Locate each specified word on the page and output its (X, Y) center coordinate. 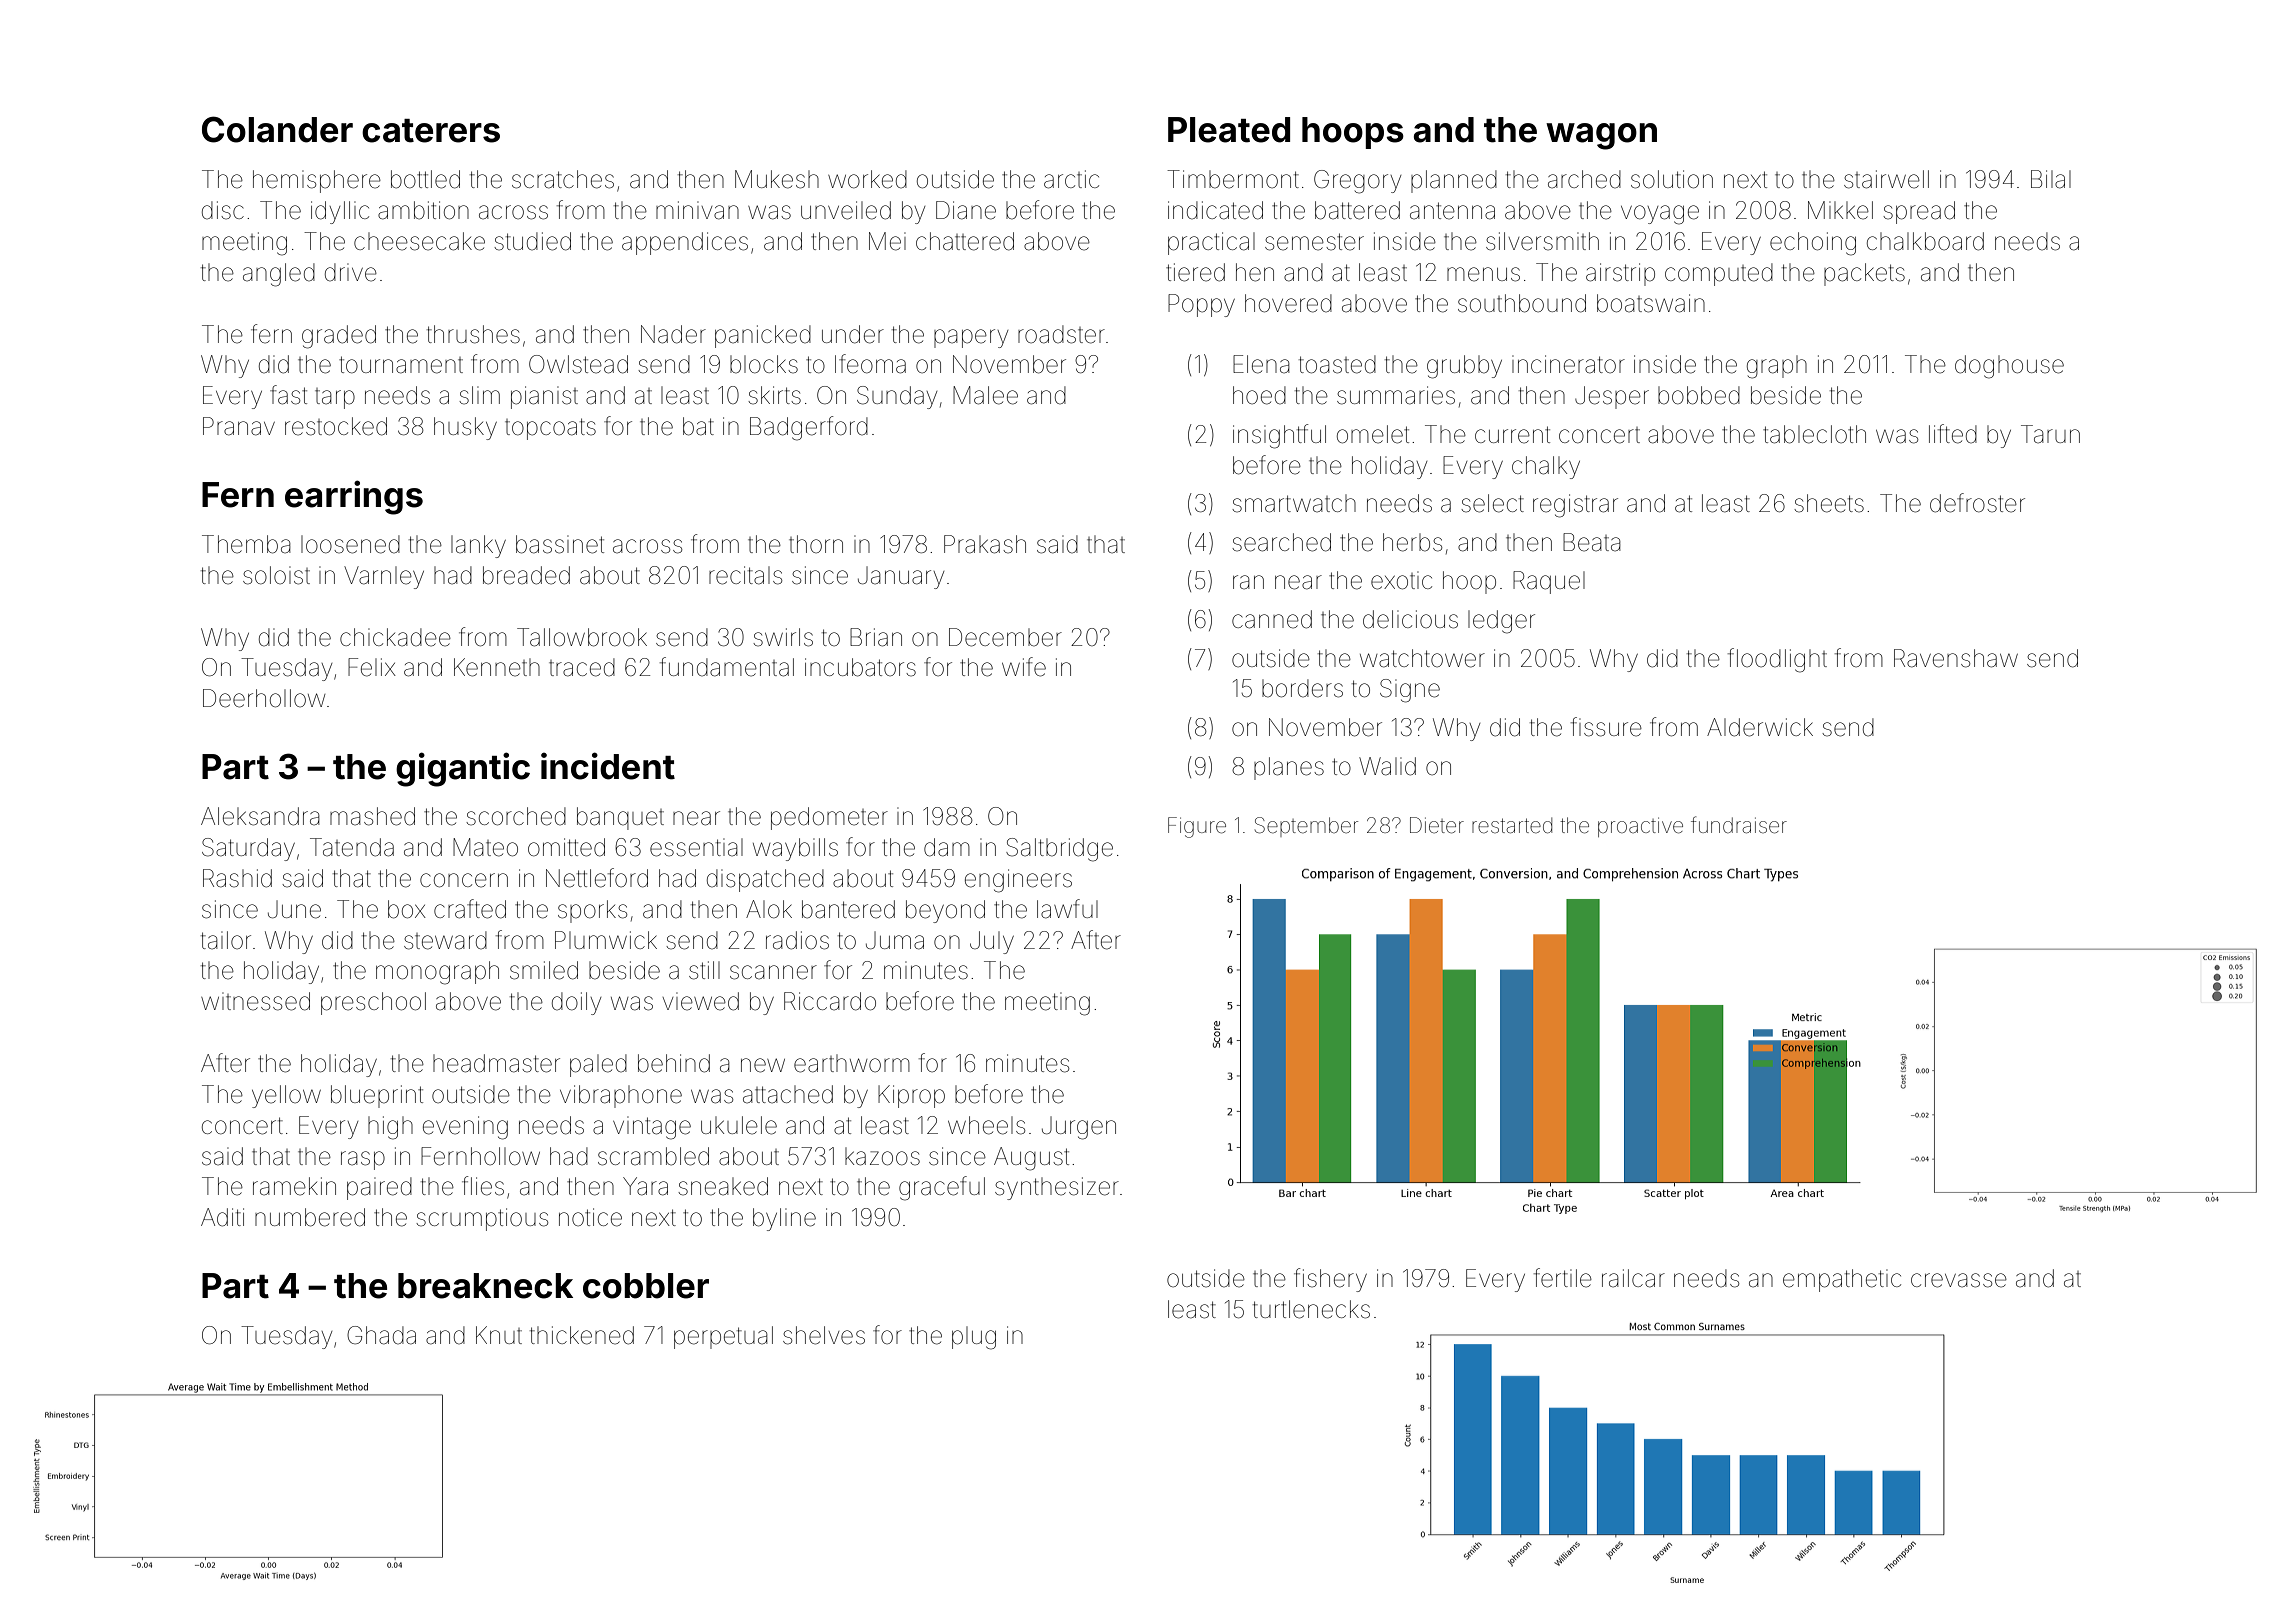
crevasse (1959, 1280)
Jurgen (1079, 1128)
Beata (1592, 542)
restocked (336, 426)
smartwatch (1294, 503)
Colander (277, 129)
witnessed (255, 1001)
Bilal (2051, 179)
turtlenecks (1311, 1309)
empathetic (1842, 1280)
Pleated (1229, 130)
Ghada (381, 1335)
